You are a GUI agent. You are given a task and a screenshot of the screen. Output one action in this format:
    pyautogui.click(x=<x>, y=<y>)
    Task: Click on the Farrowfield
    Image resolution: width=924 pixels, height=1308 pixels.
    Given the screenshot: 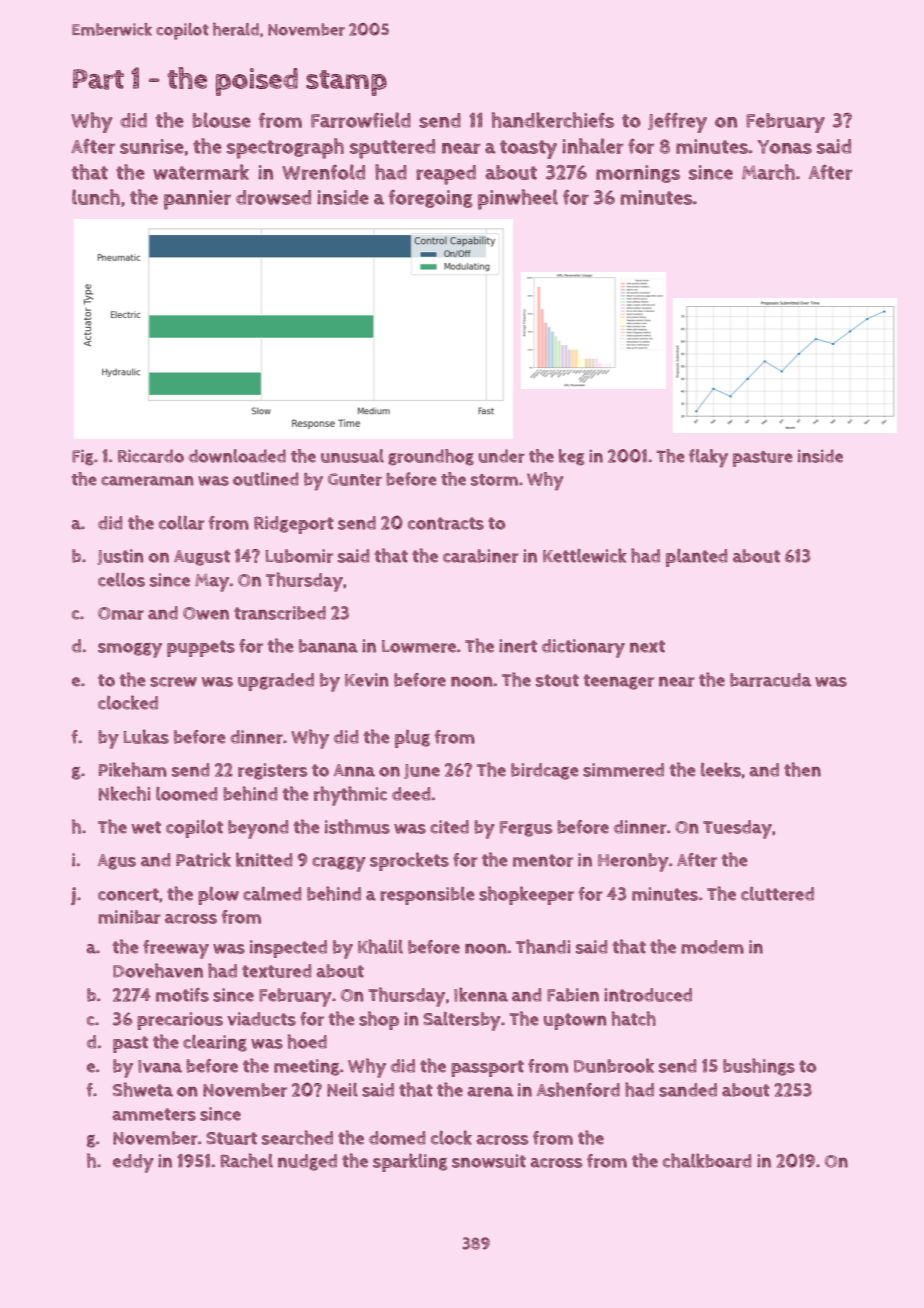 What is the action you would take?
    pyautogui.click(x=361, y=120)
